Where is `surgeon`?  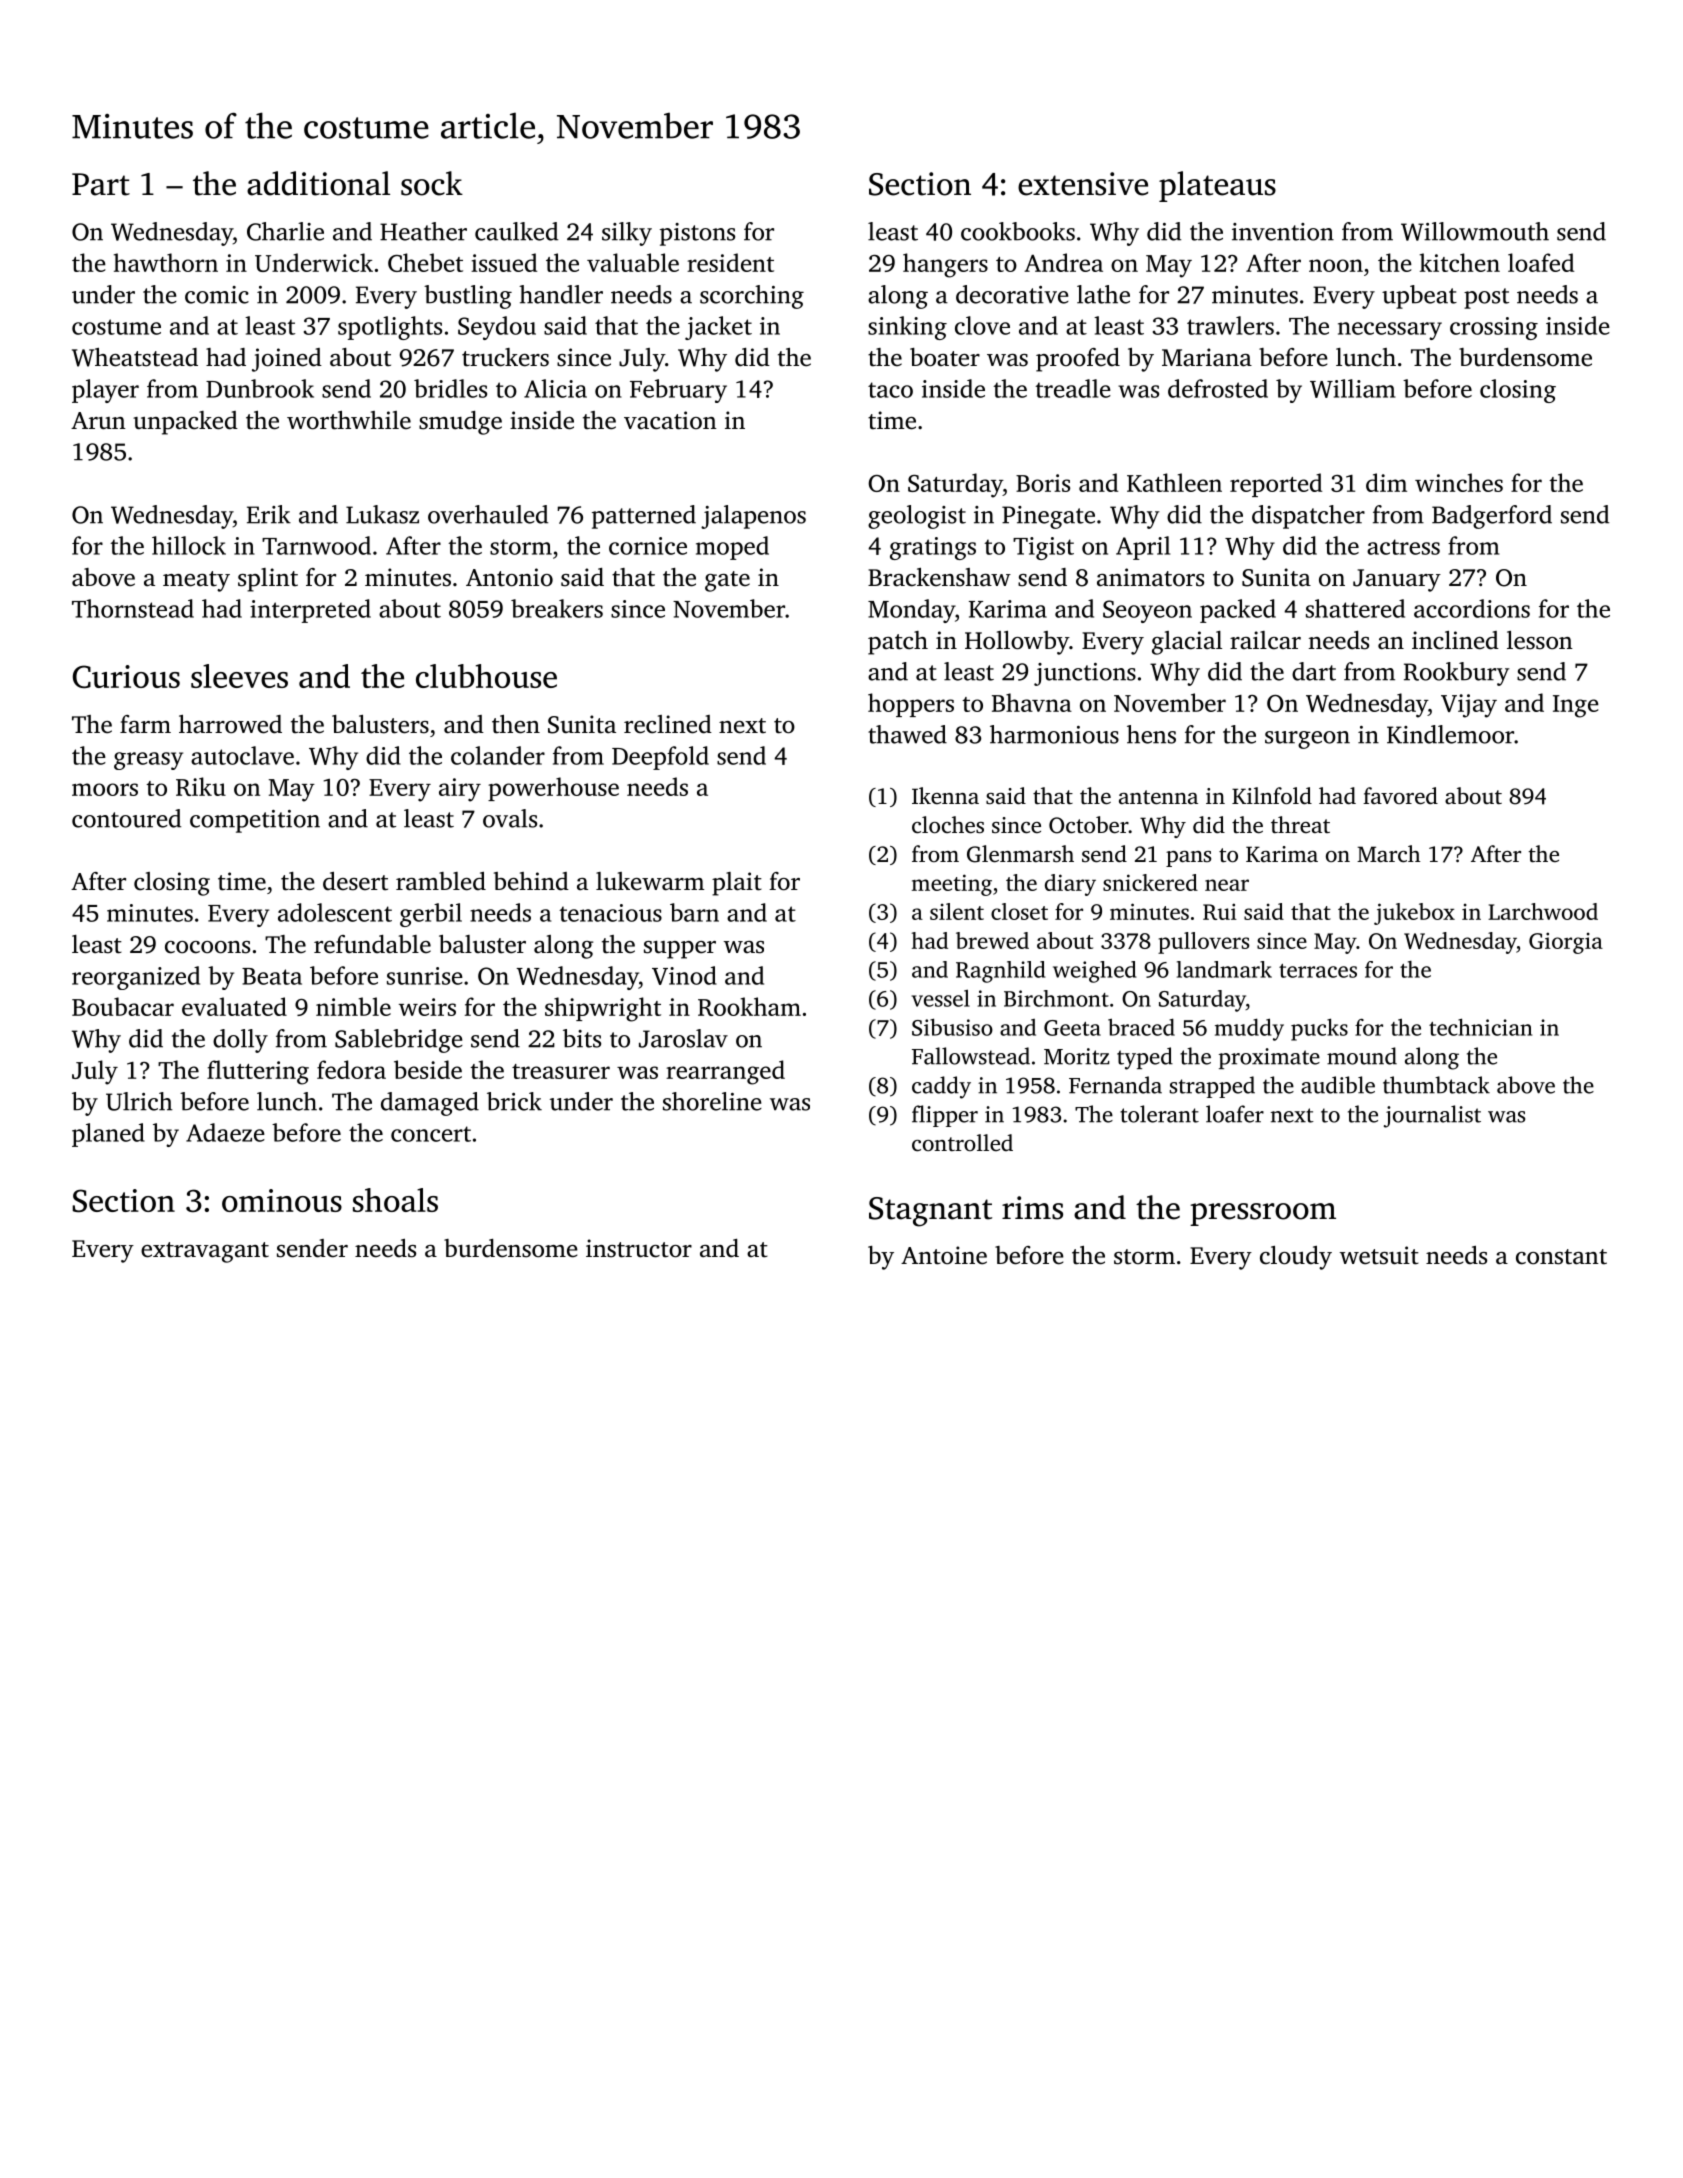 surgeon is located at coordinates (1307, 740).
